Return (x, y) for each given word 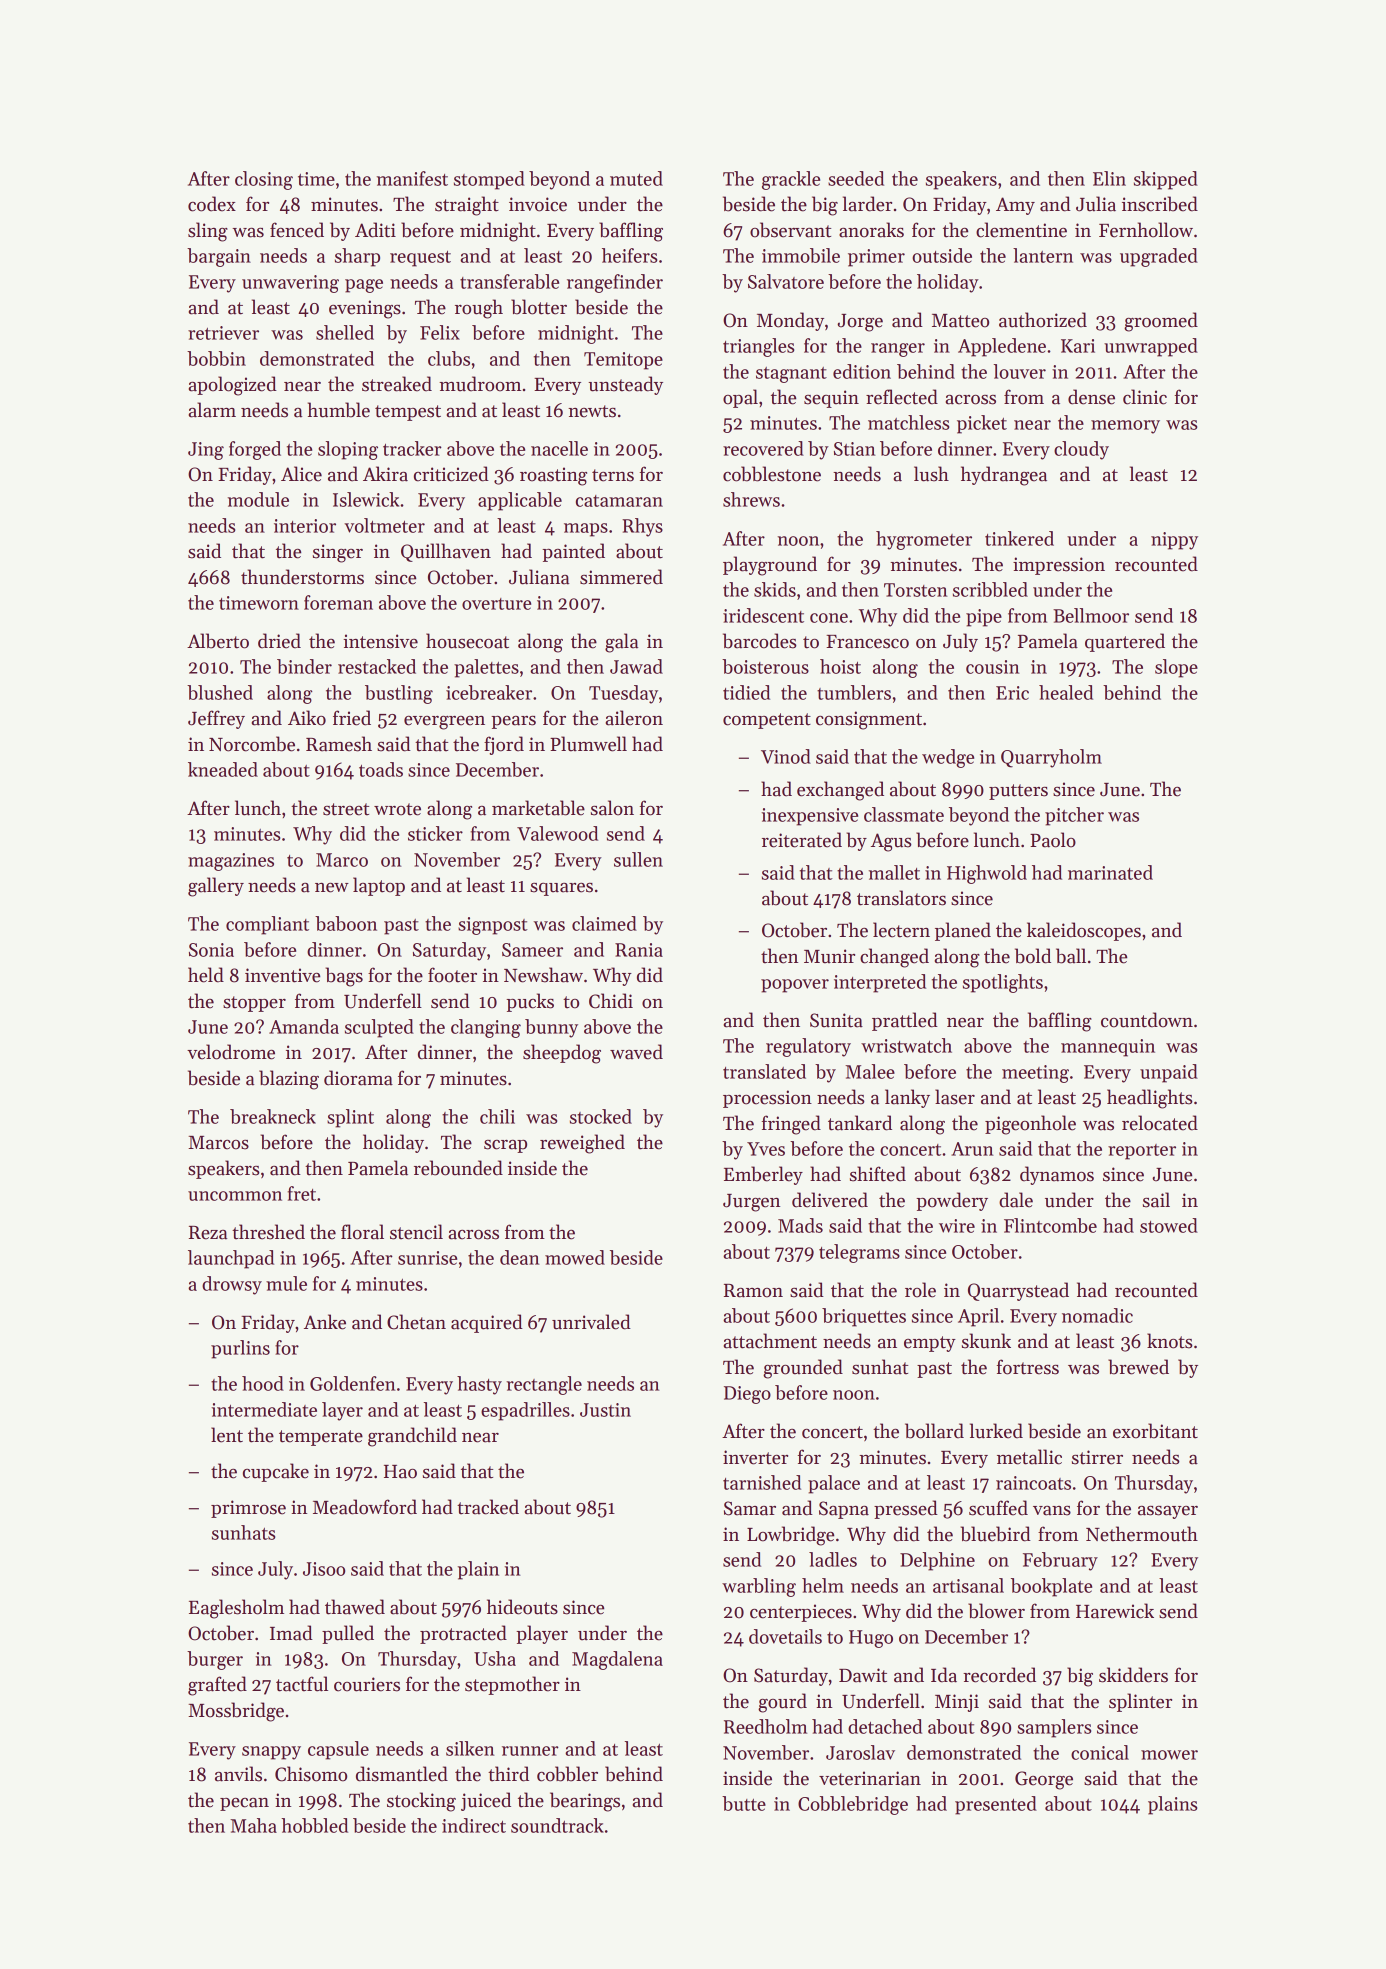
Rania (639, 950)
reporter (1142, 1152)
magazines (231, 862)
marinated (1110, 872)
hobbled (314, 1825)
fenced (297, 230)
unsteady (625, 385)
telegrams (859, 1253)
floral (362, 1232)
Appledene (1002, 347)
